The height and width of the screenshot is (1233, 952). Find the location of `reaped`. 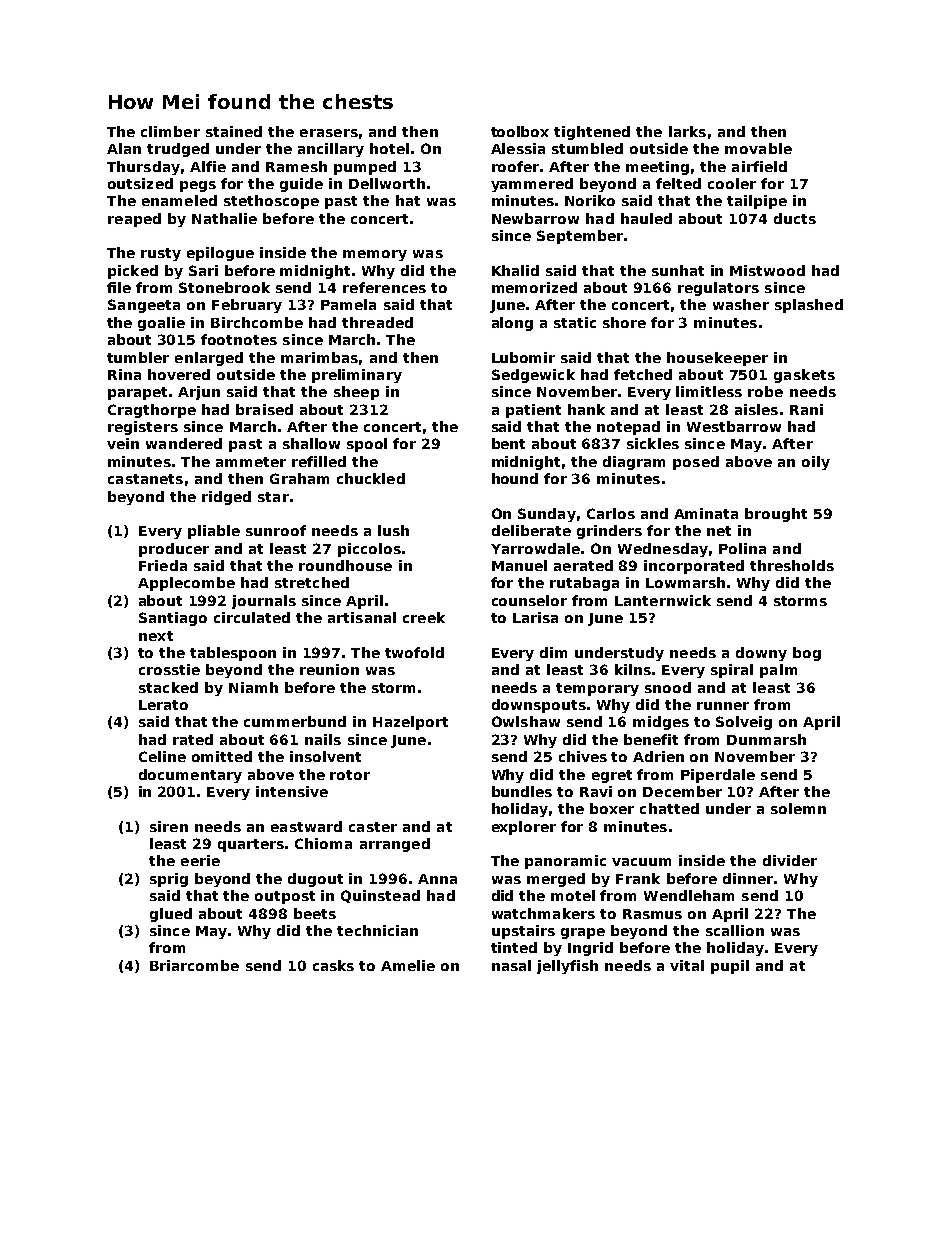

reaped is located at coordinates (134, 220).
